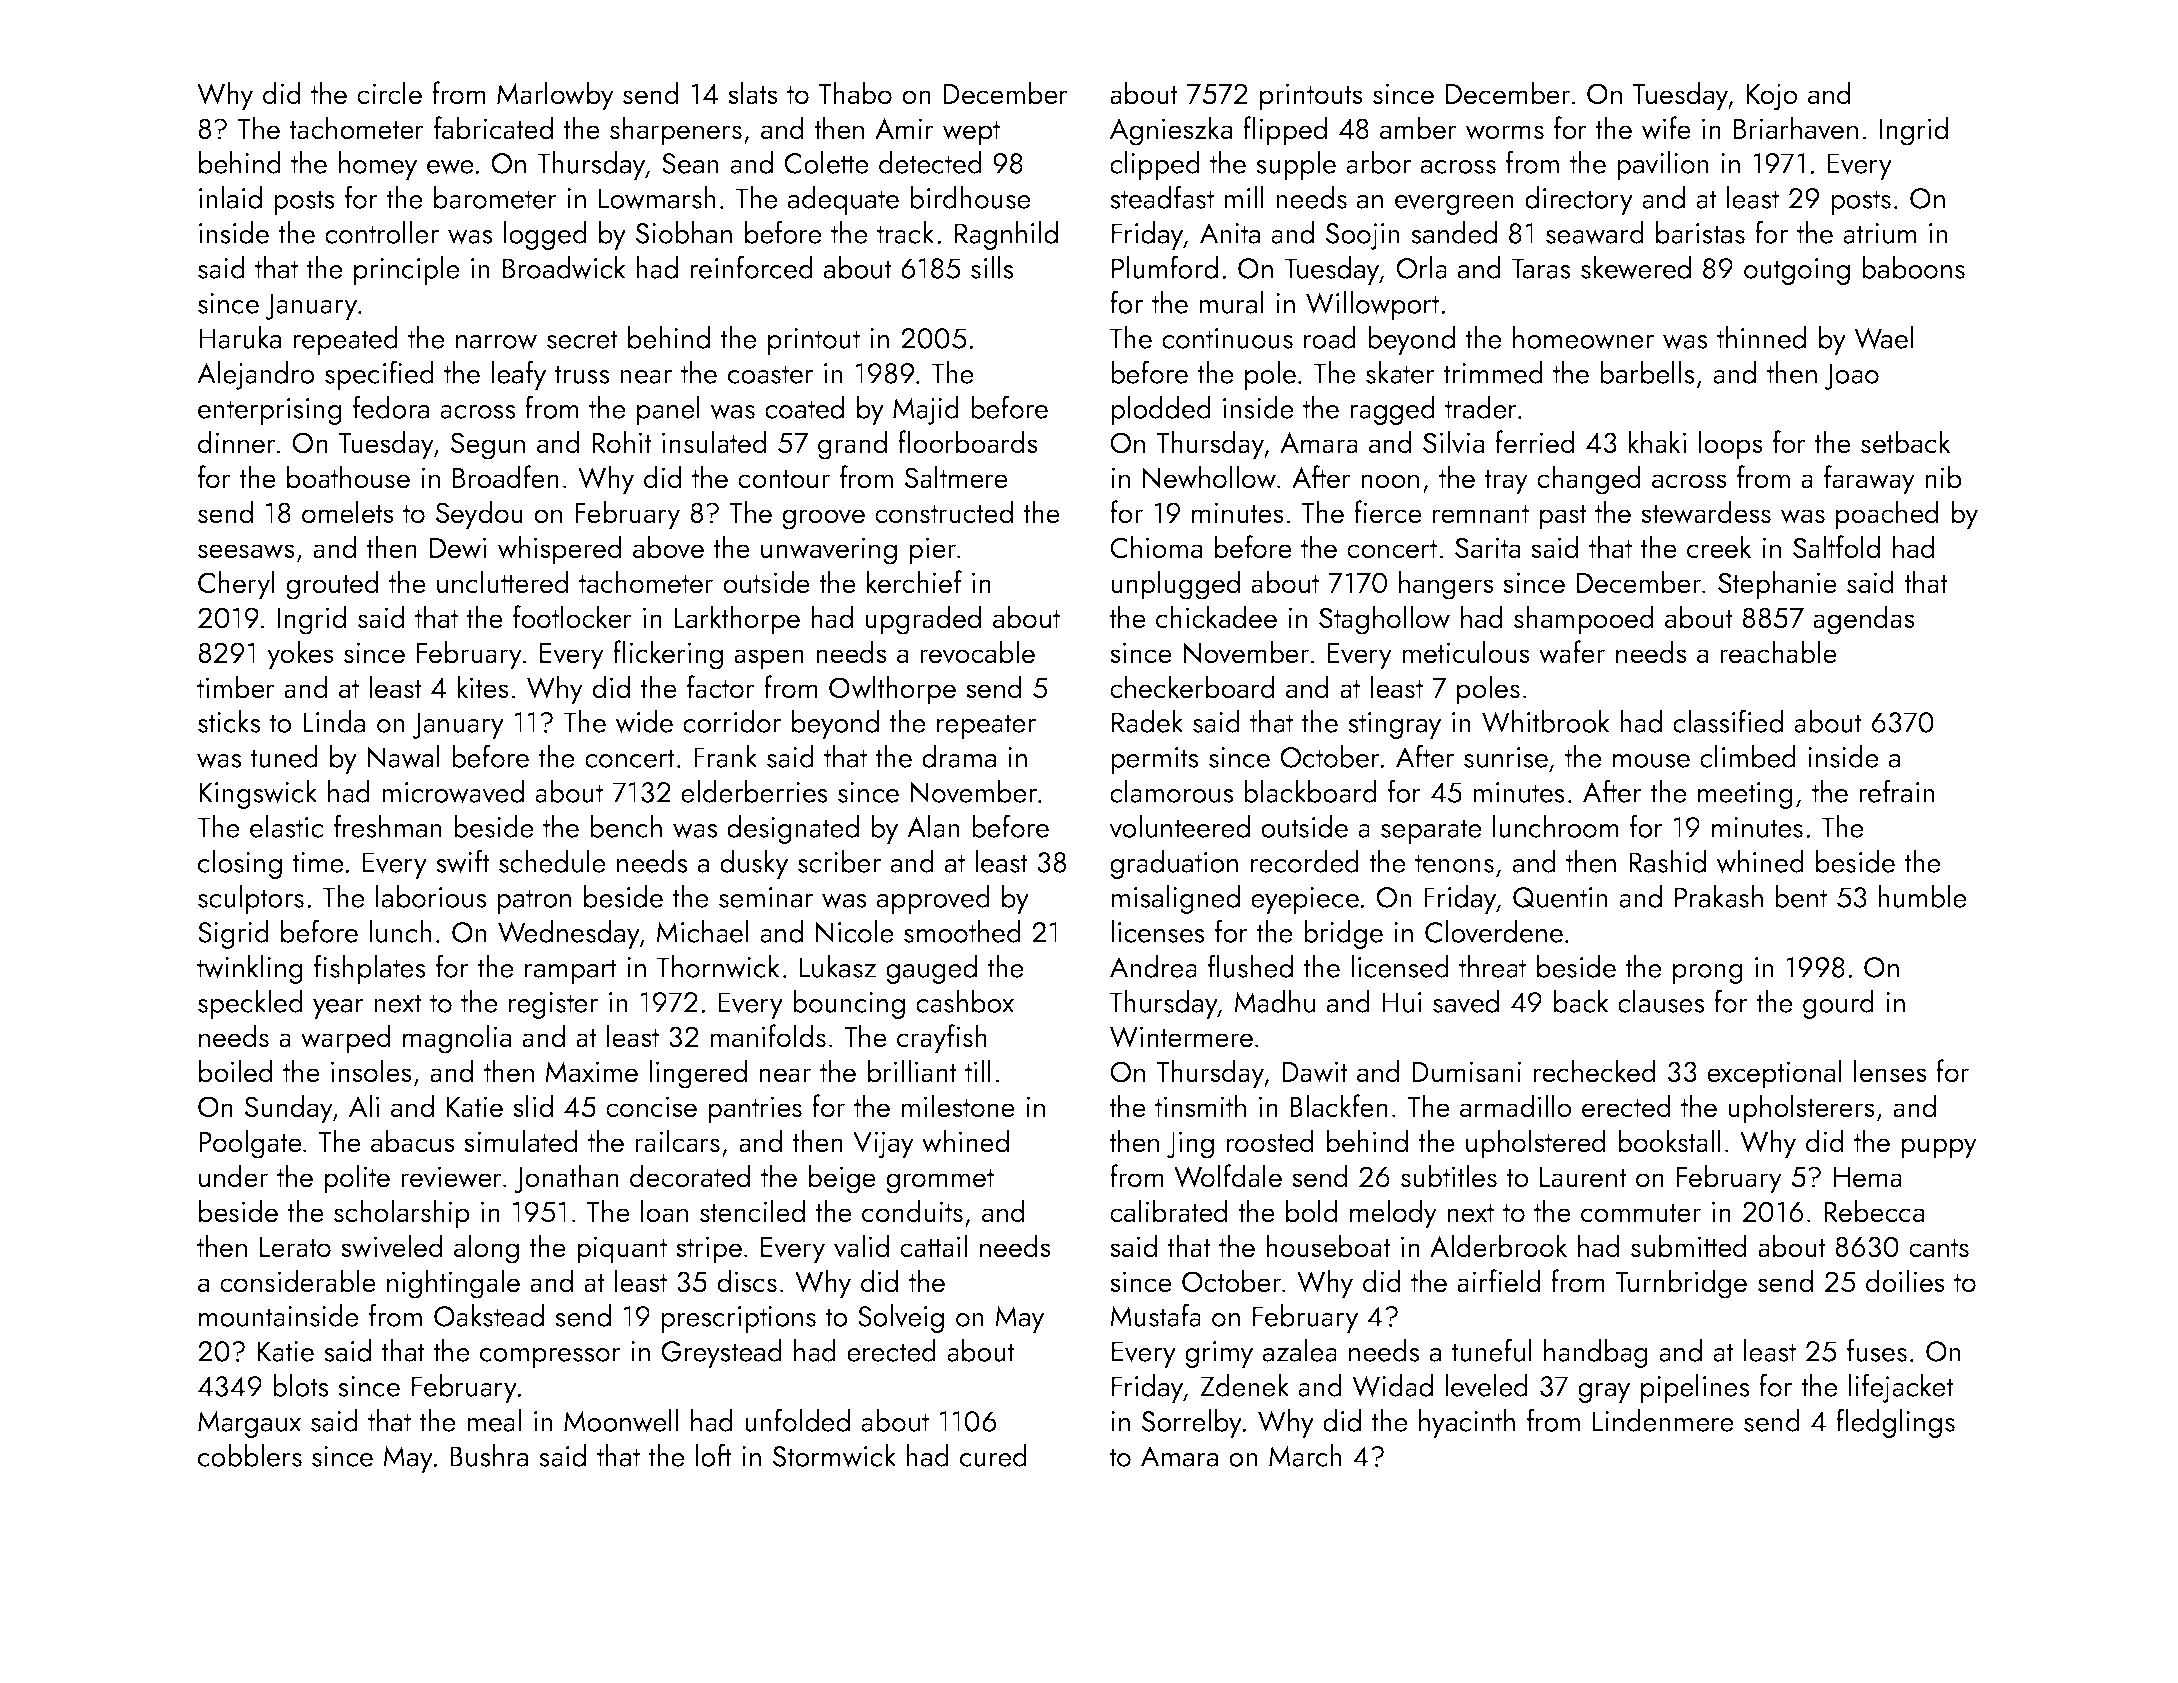 The width and height of the screenshot is (2178, 1683). Describe the element at coordinates (1838, 1004) in the screenshot. I see `gourd` at that location.
